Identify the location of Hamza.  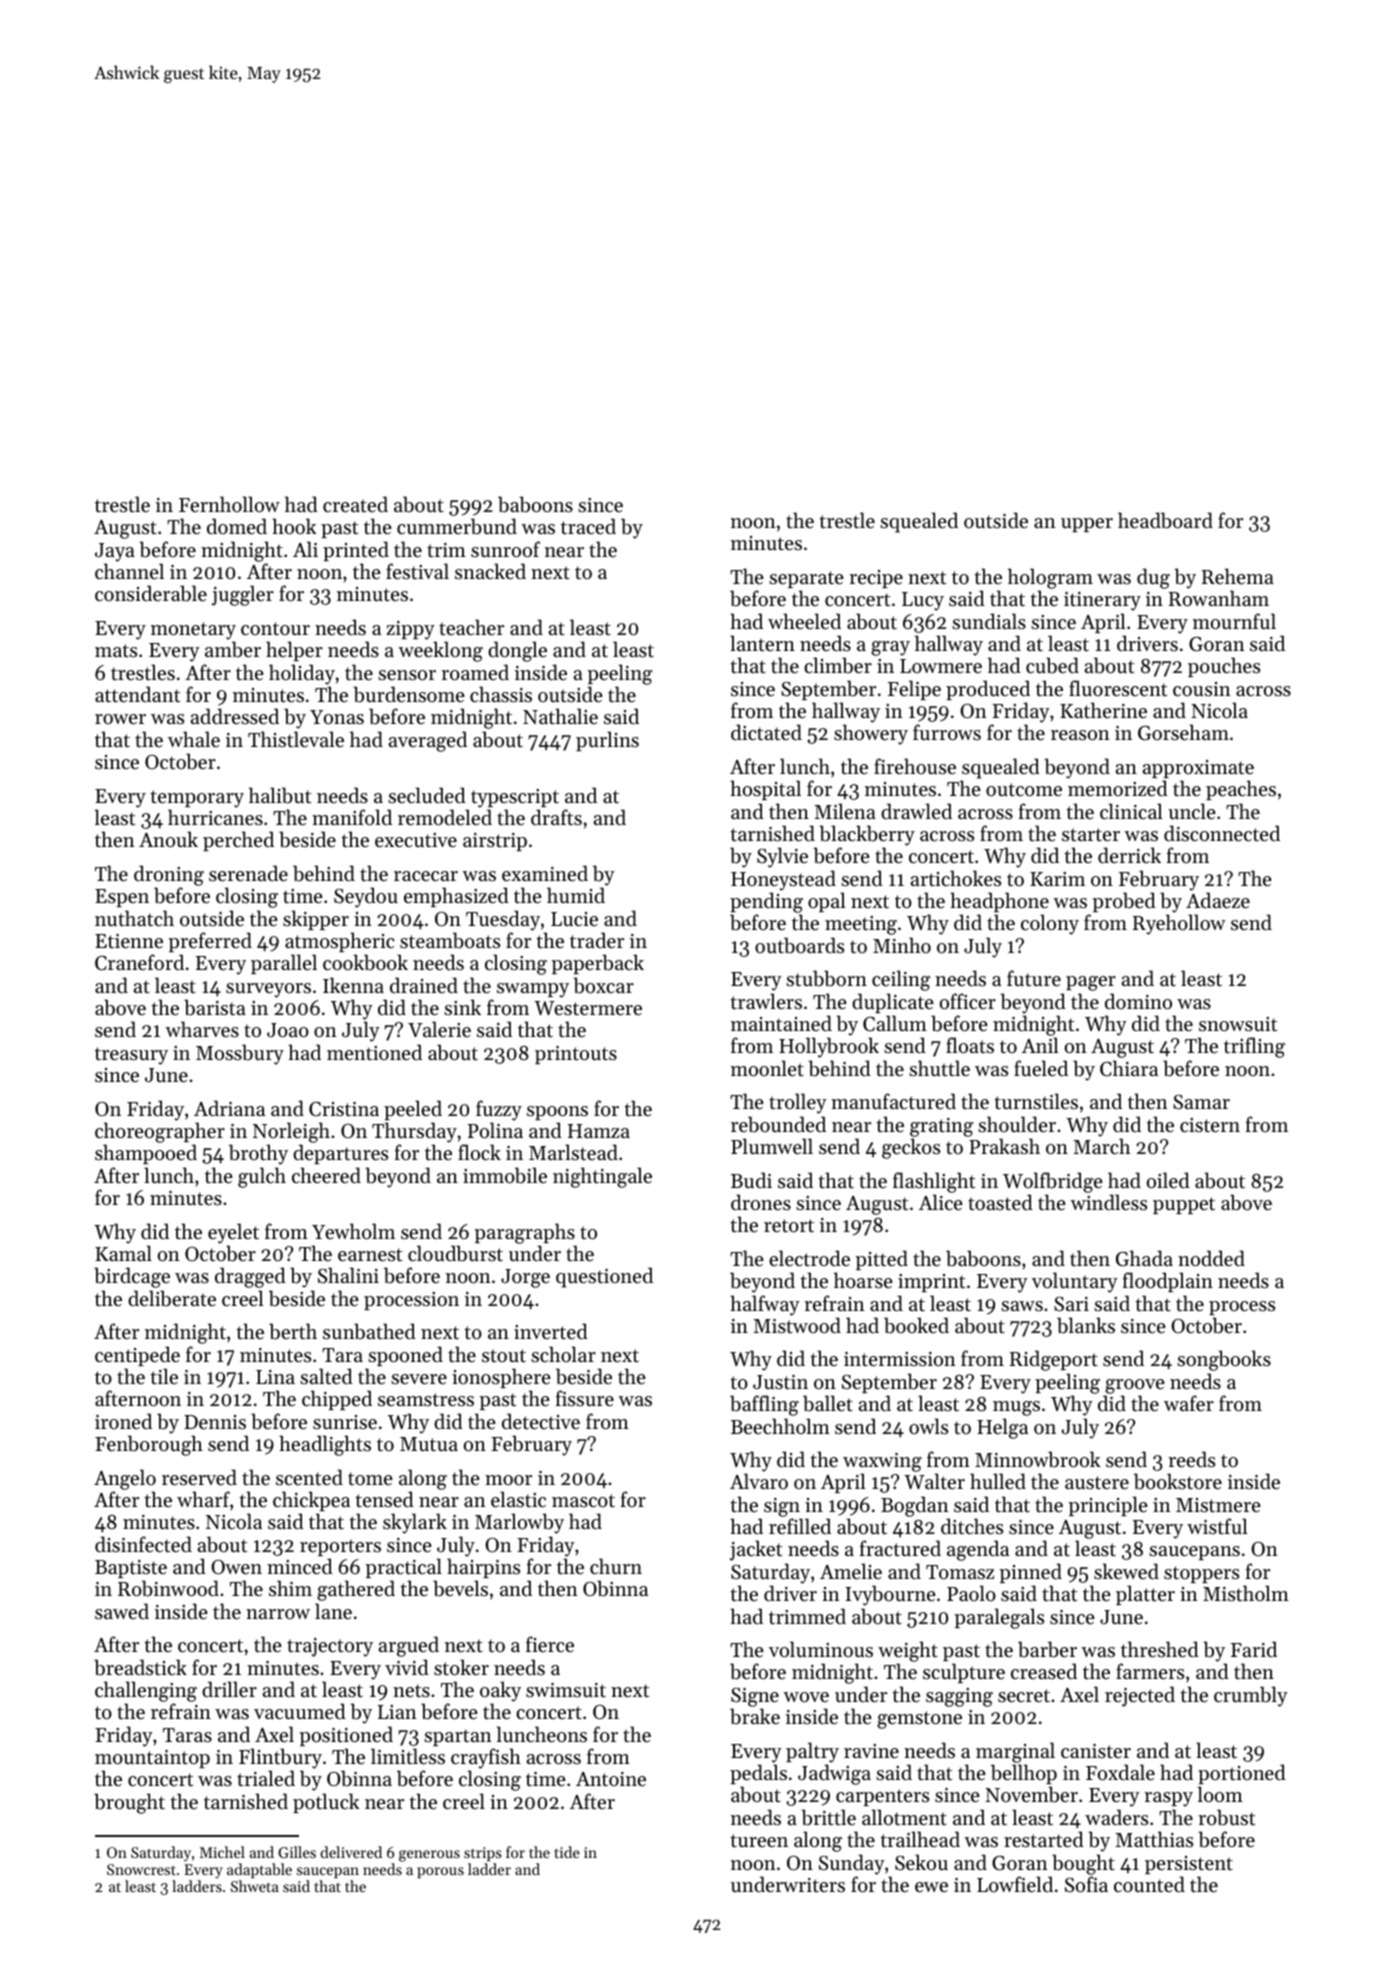
(599, 1131).
